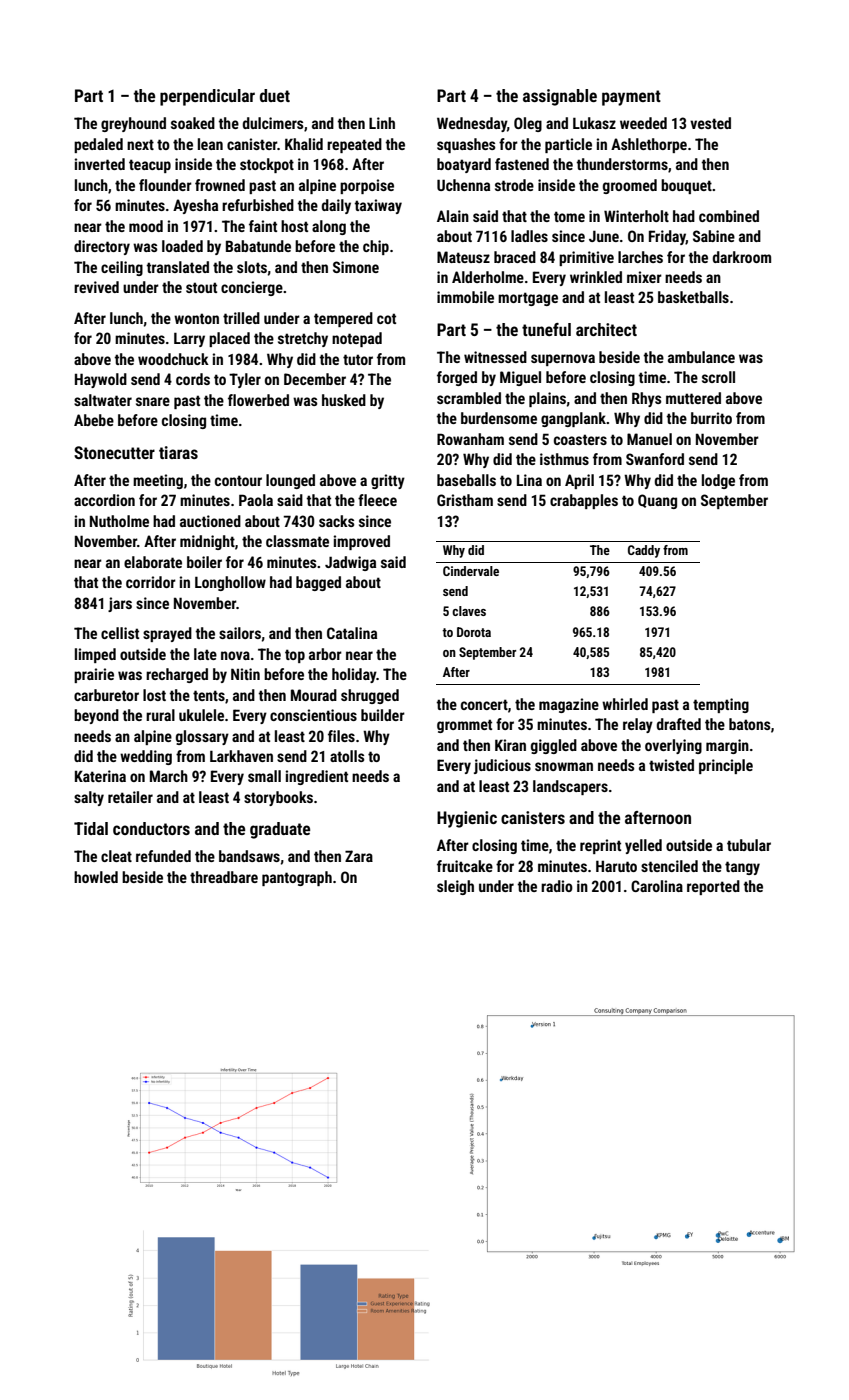 The height and width of the page is (1400, 849). I want to click on Khalid, so click(304, 144).
